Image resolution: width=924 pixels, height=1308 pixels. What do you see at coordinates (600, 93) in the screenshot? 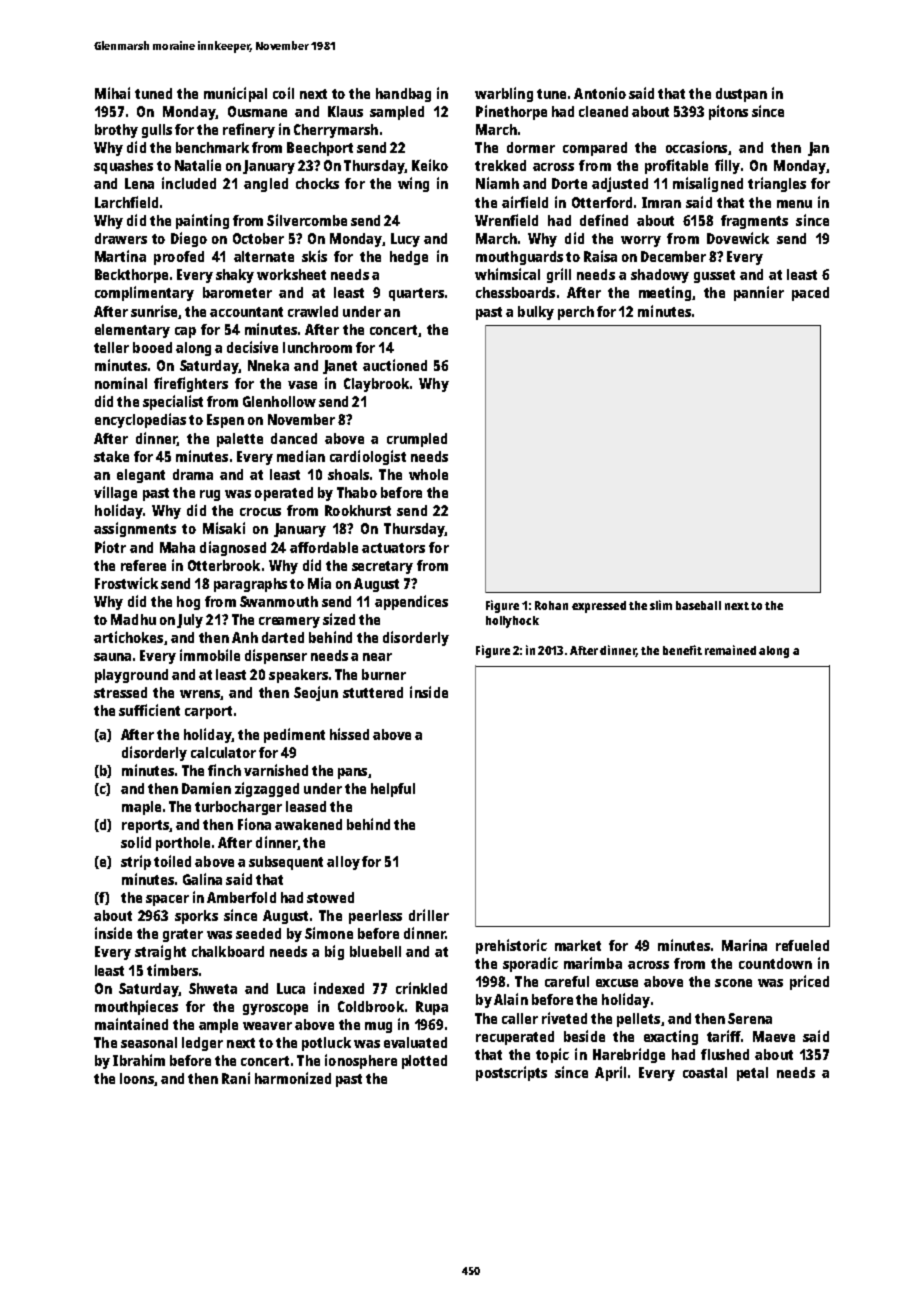
I see `Antonio` at bounding box center [600, 93].
